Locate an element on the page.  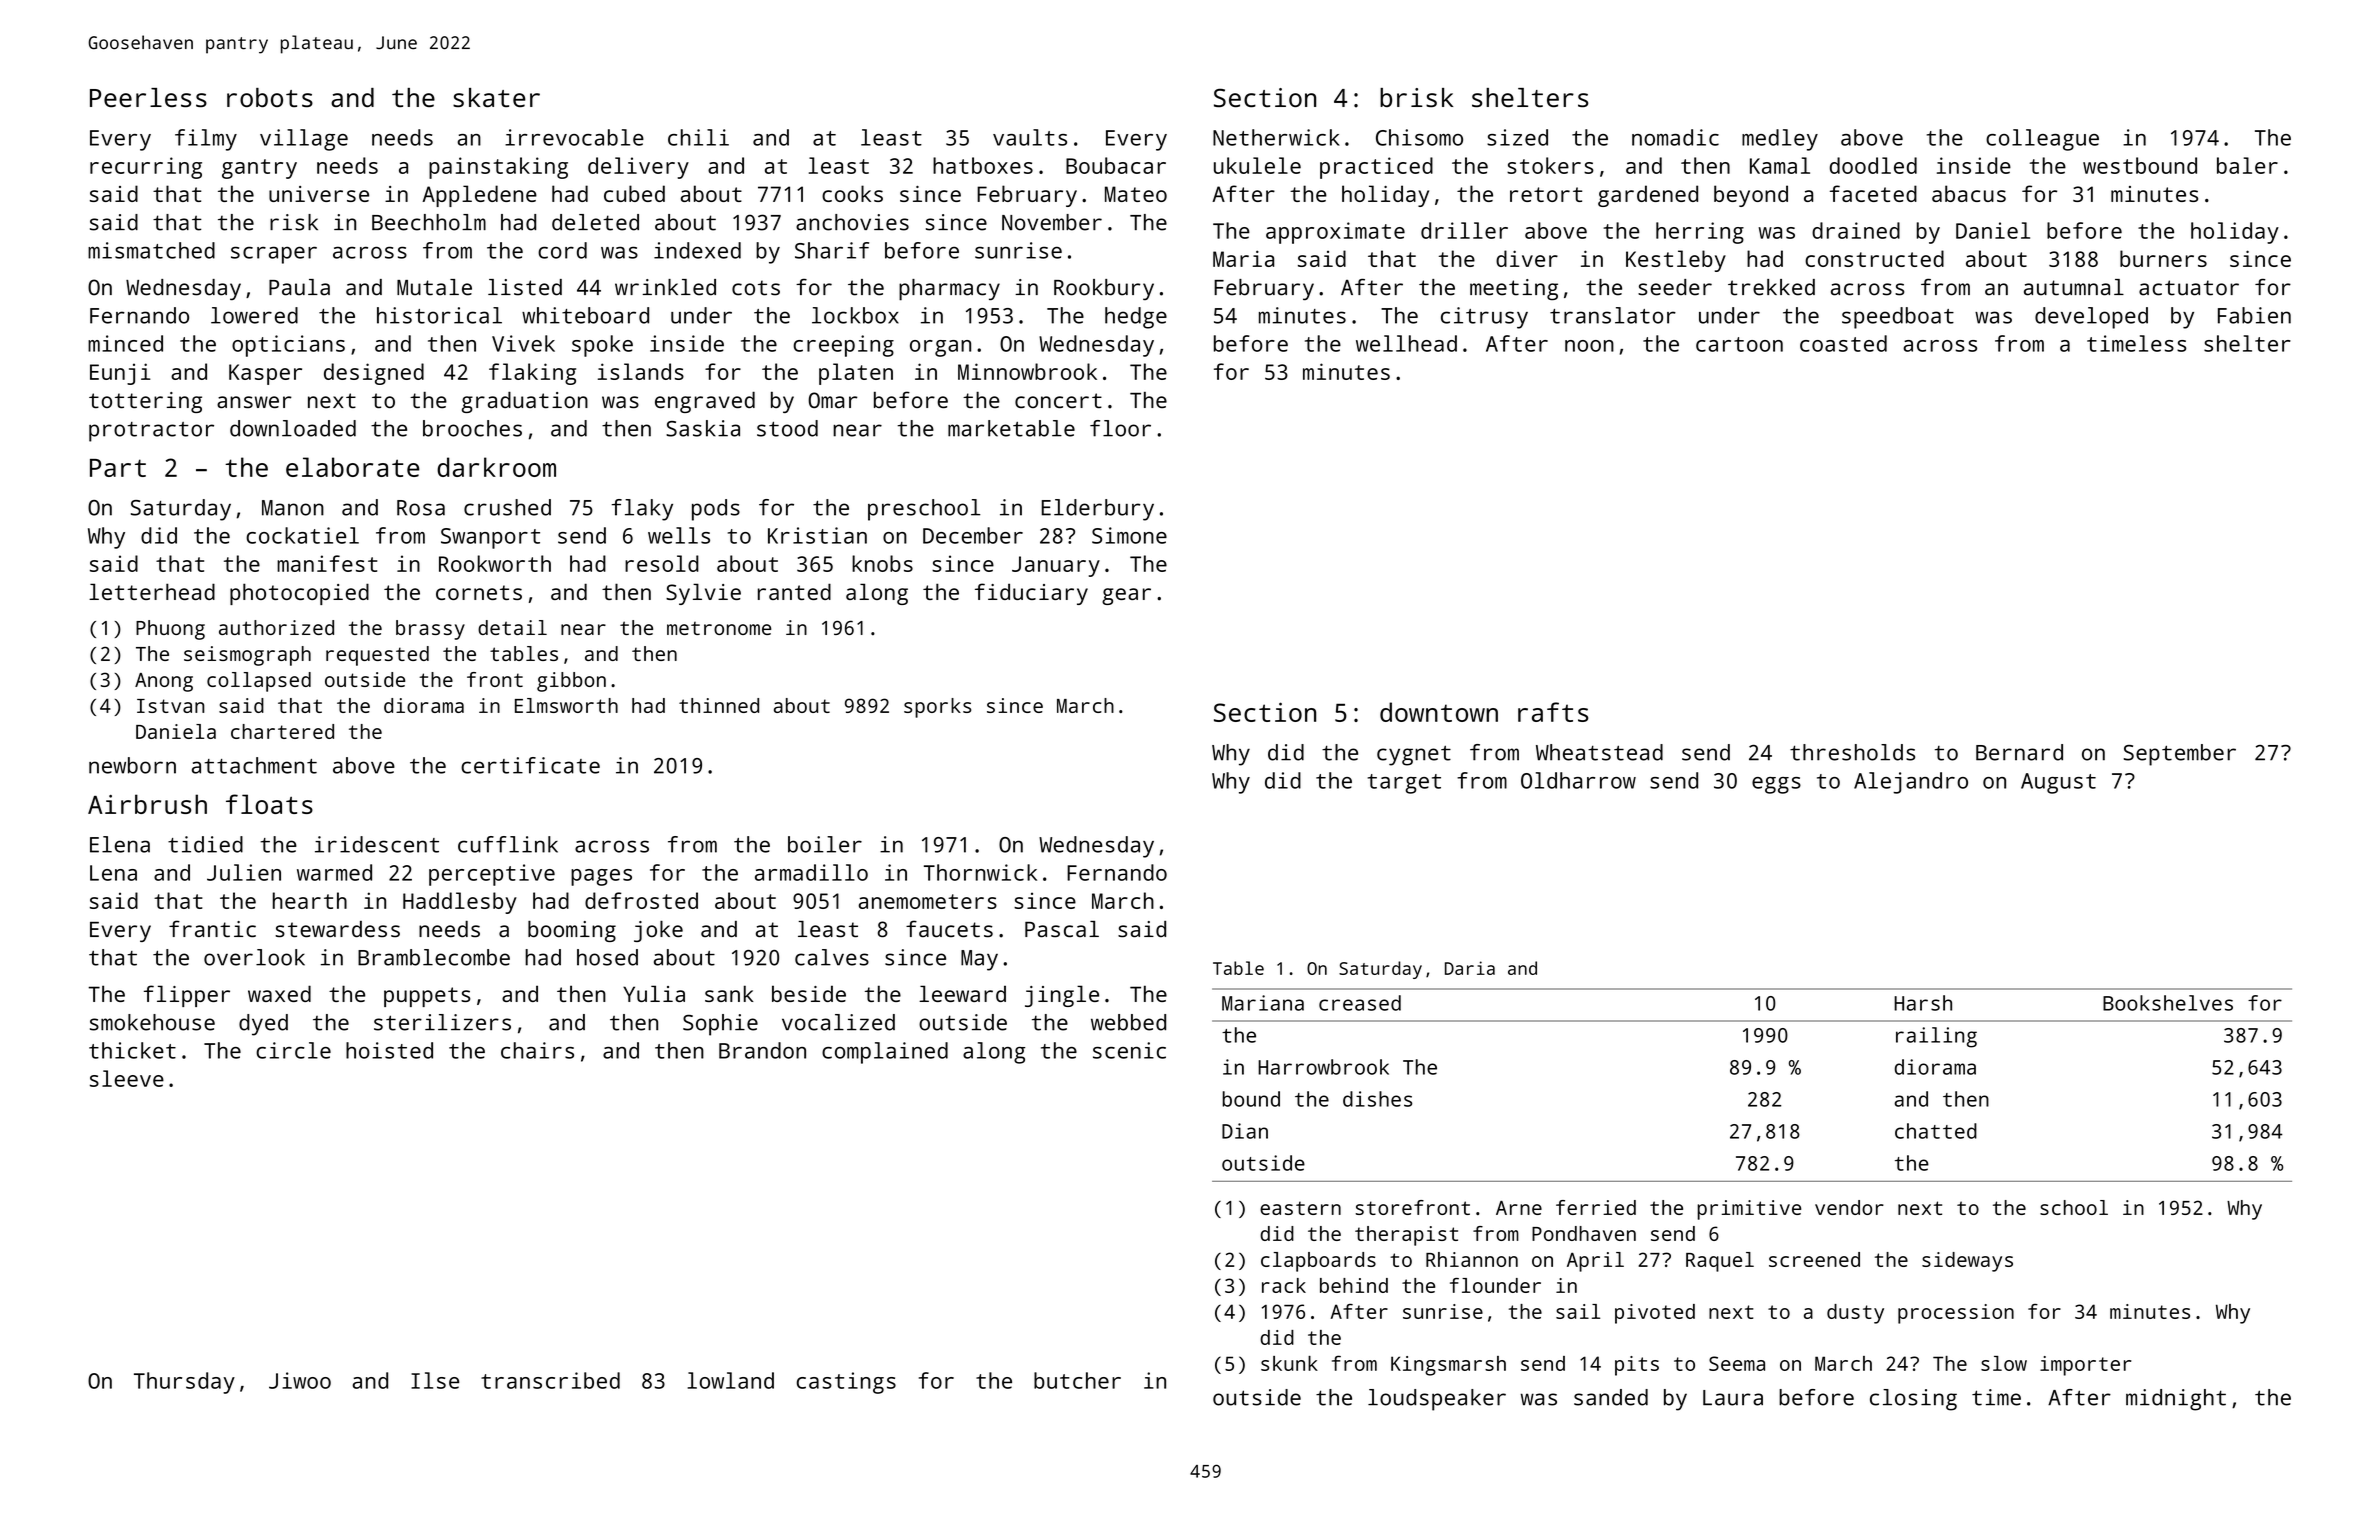
painstaking is located at coordinates (498, 168).
